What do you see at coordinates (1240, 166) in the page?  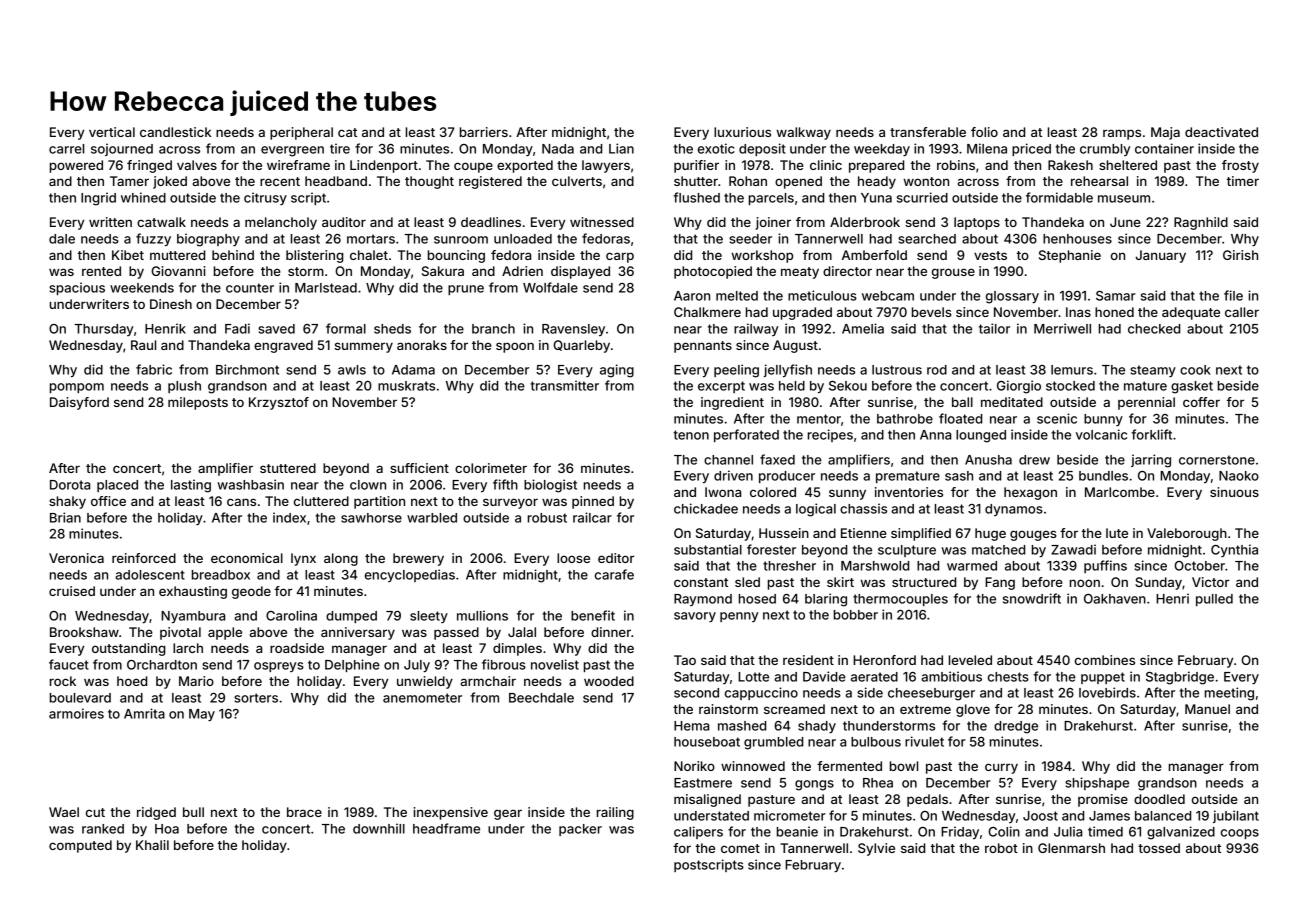 I see `frosty` at bounding box center [1240, 166].
